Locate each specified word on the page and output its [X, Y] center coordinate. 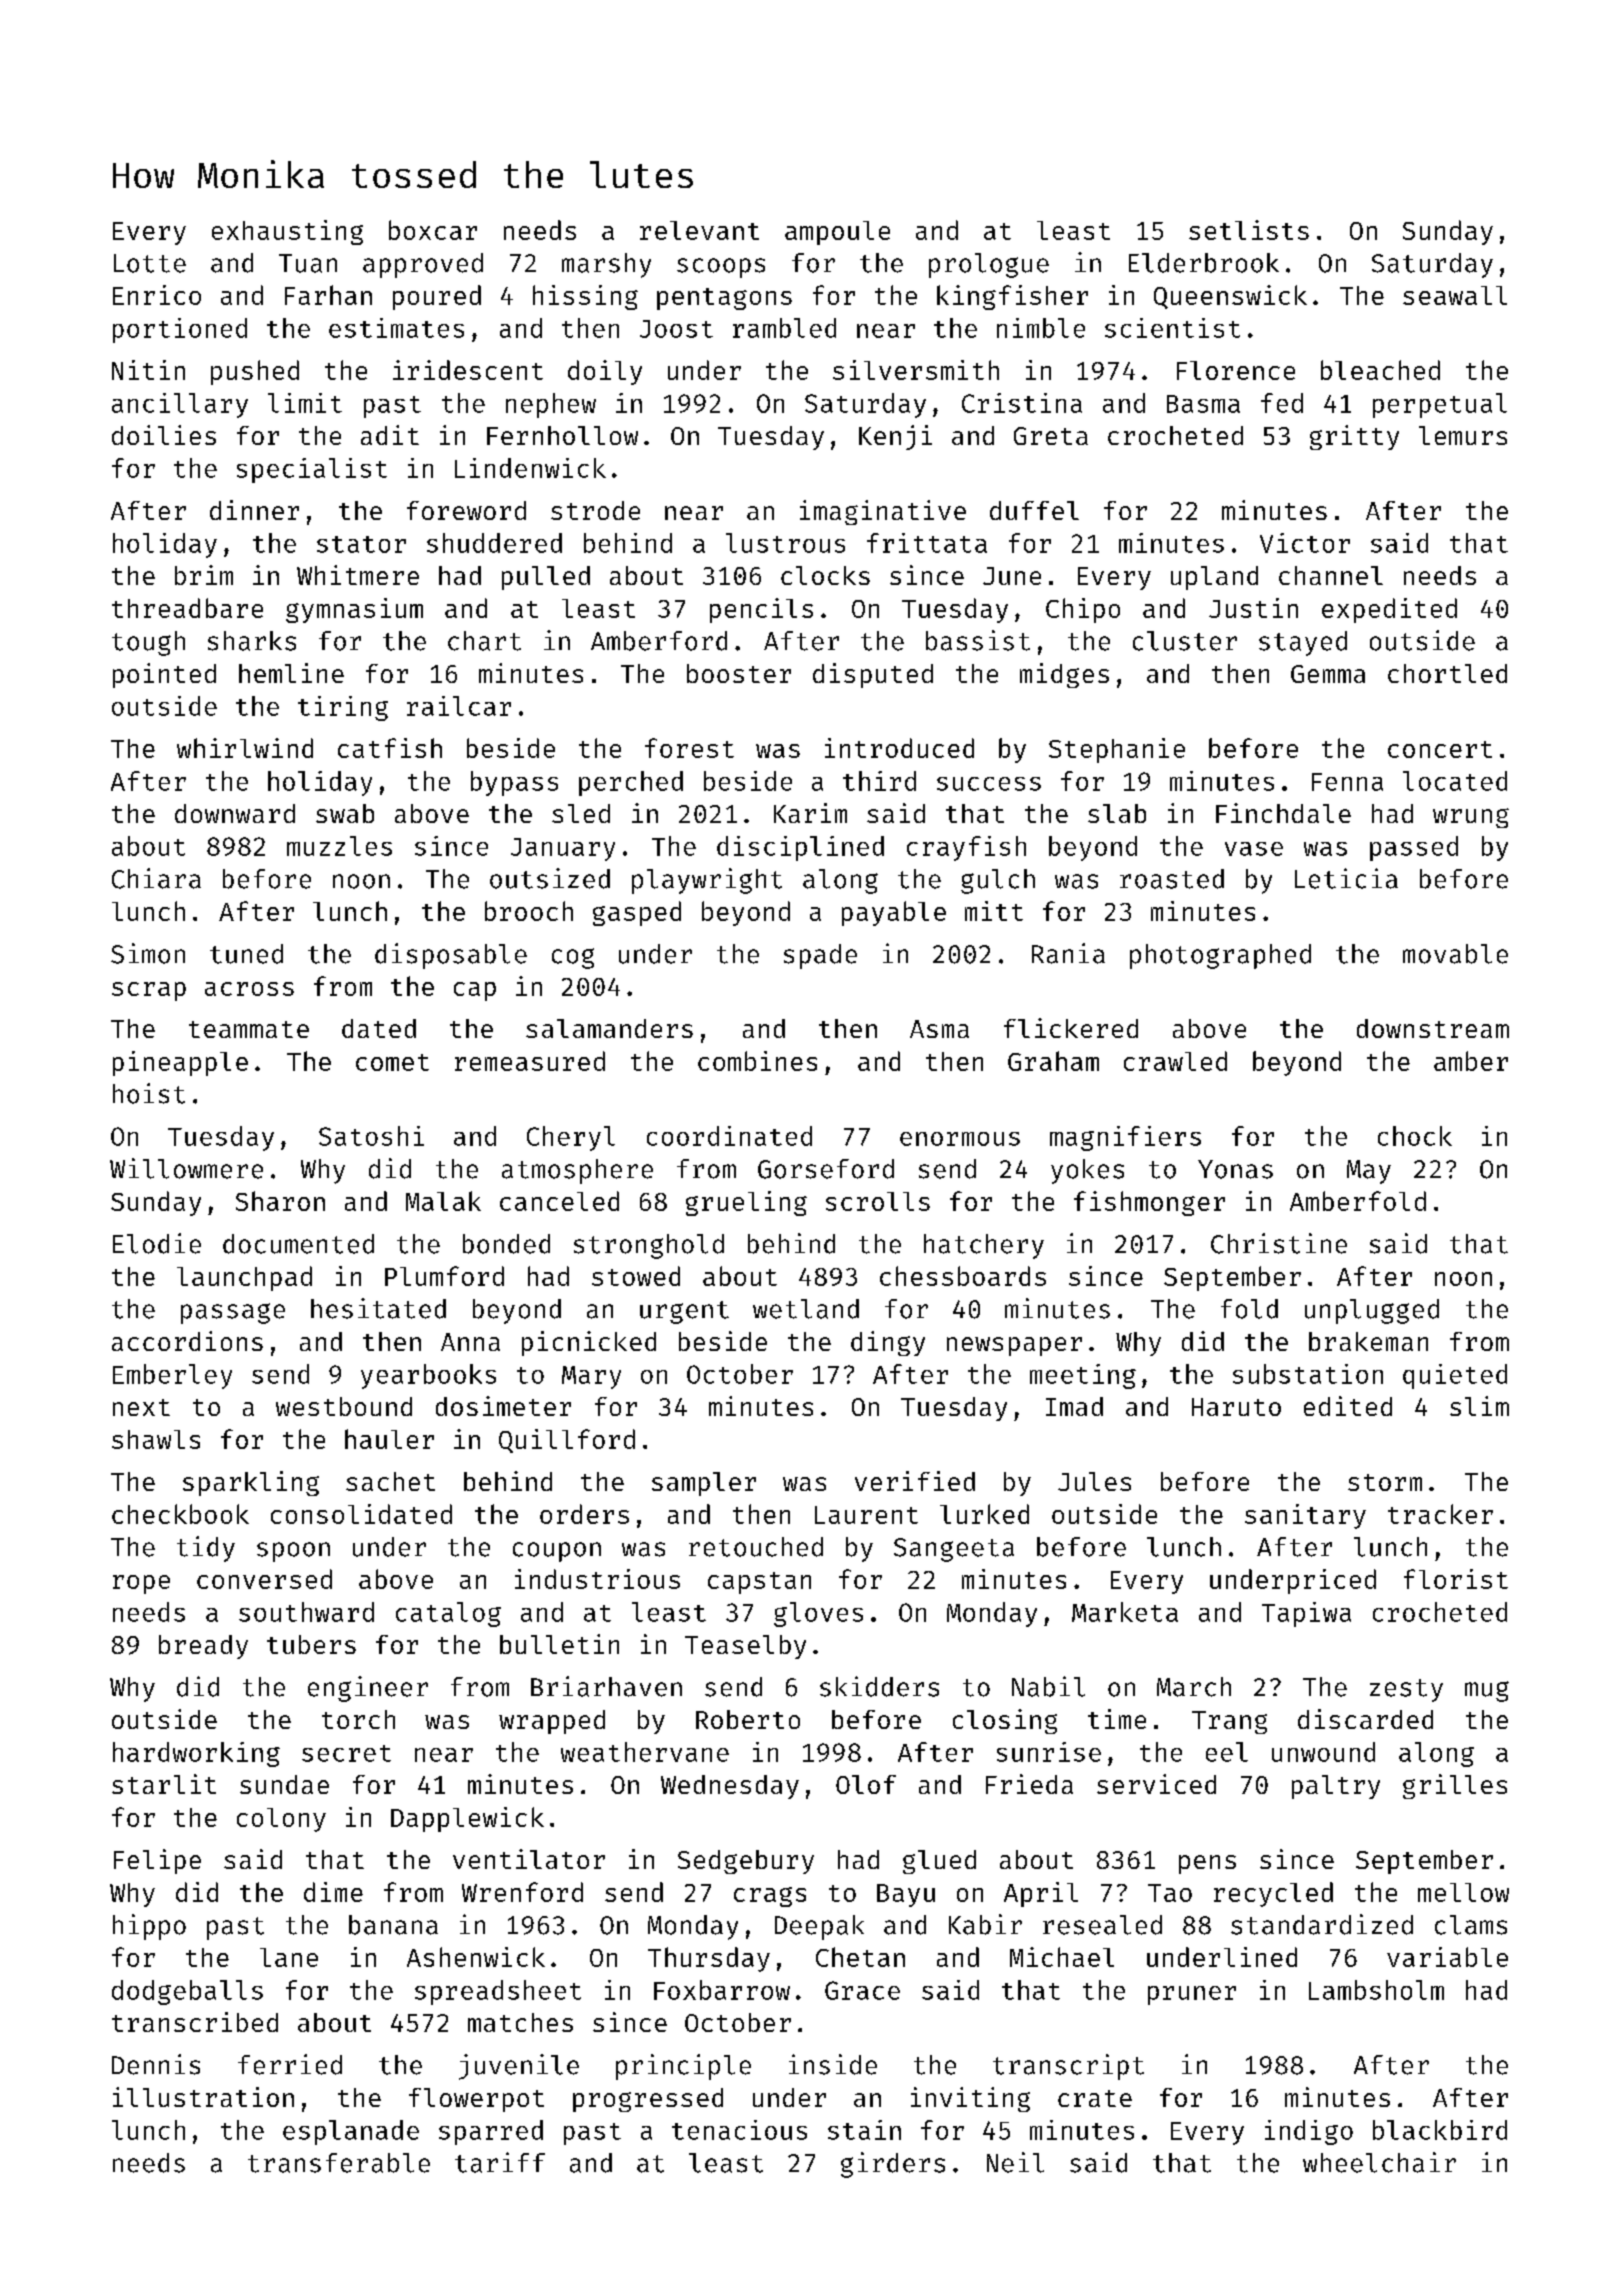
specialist [312, 470]
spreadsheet [498, 1992]
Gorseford [826, 1169]
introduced [899, 748]
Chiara [156, 878]
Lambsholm [1376, 1990]
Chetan [860, 1957]
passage [233, 1313]
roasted [1172, 879]
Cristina [1022, 403]
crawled [1175, 1061]
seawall [1455, 295]
